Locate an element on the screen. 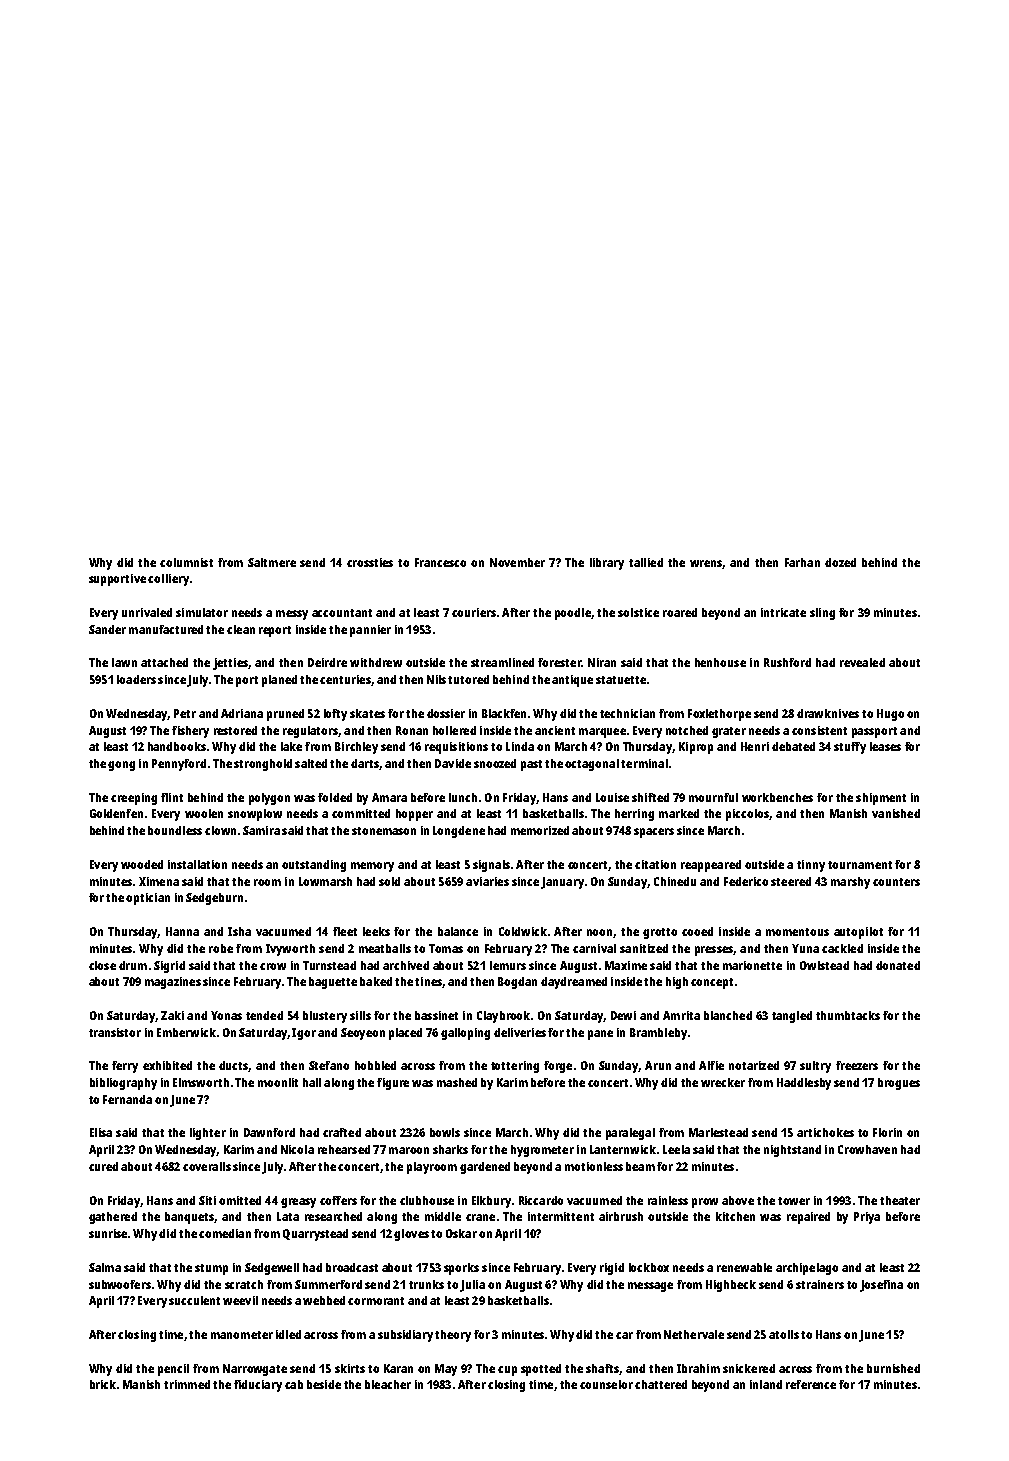 This screenshot has width=1009, height=1461. Haddlesby is located at coordinates (804, 1084).
